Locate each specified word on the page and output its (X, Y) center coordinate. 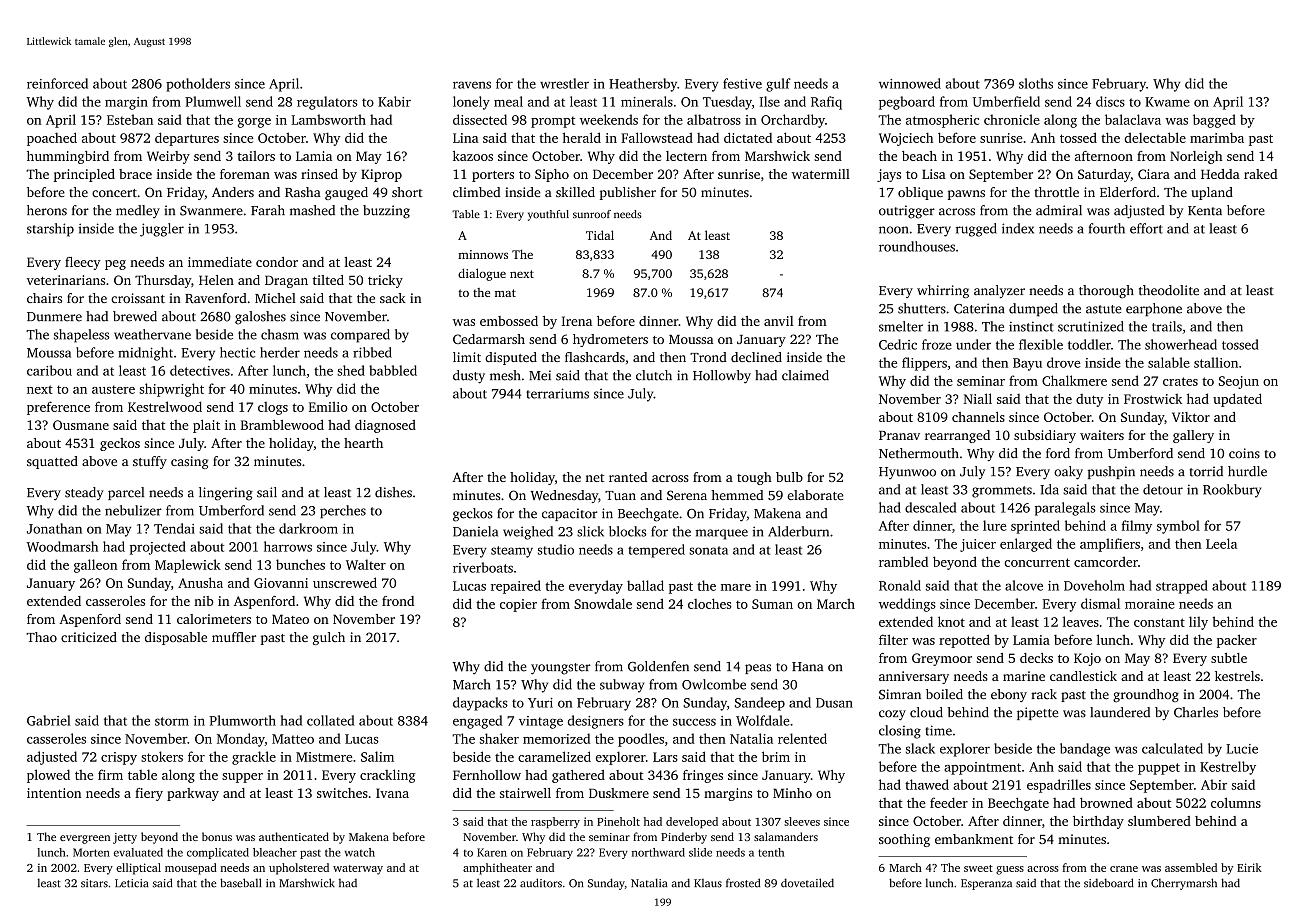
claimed (805, 375)
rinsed (319, 174)
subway (622, 686)
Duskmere (619, 793)
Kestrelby (1228, 768)
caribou (49, 370)
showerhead (1181, 344)
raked (1260, 174)
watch (360, 852)
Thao (41, 637)
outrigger (907, 212)
